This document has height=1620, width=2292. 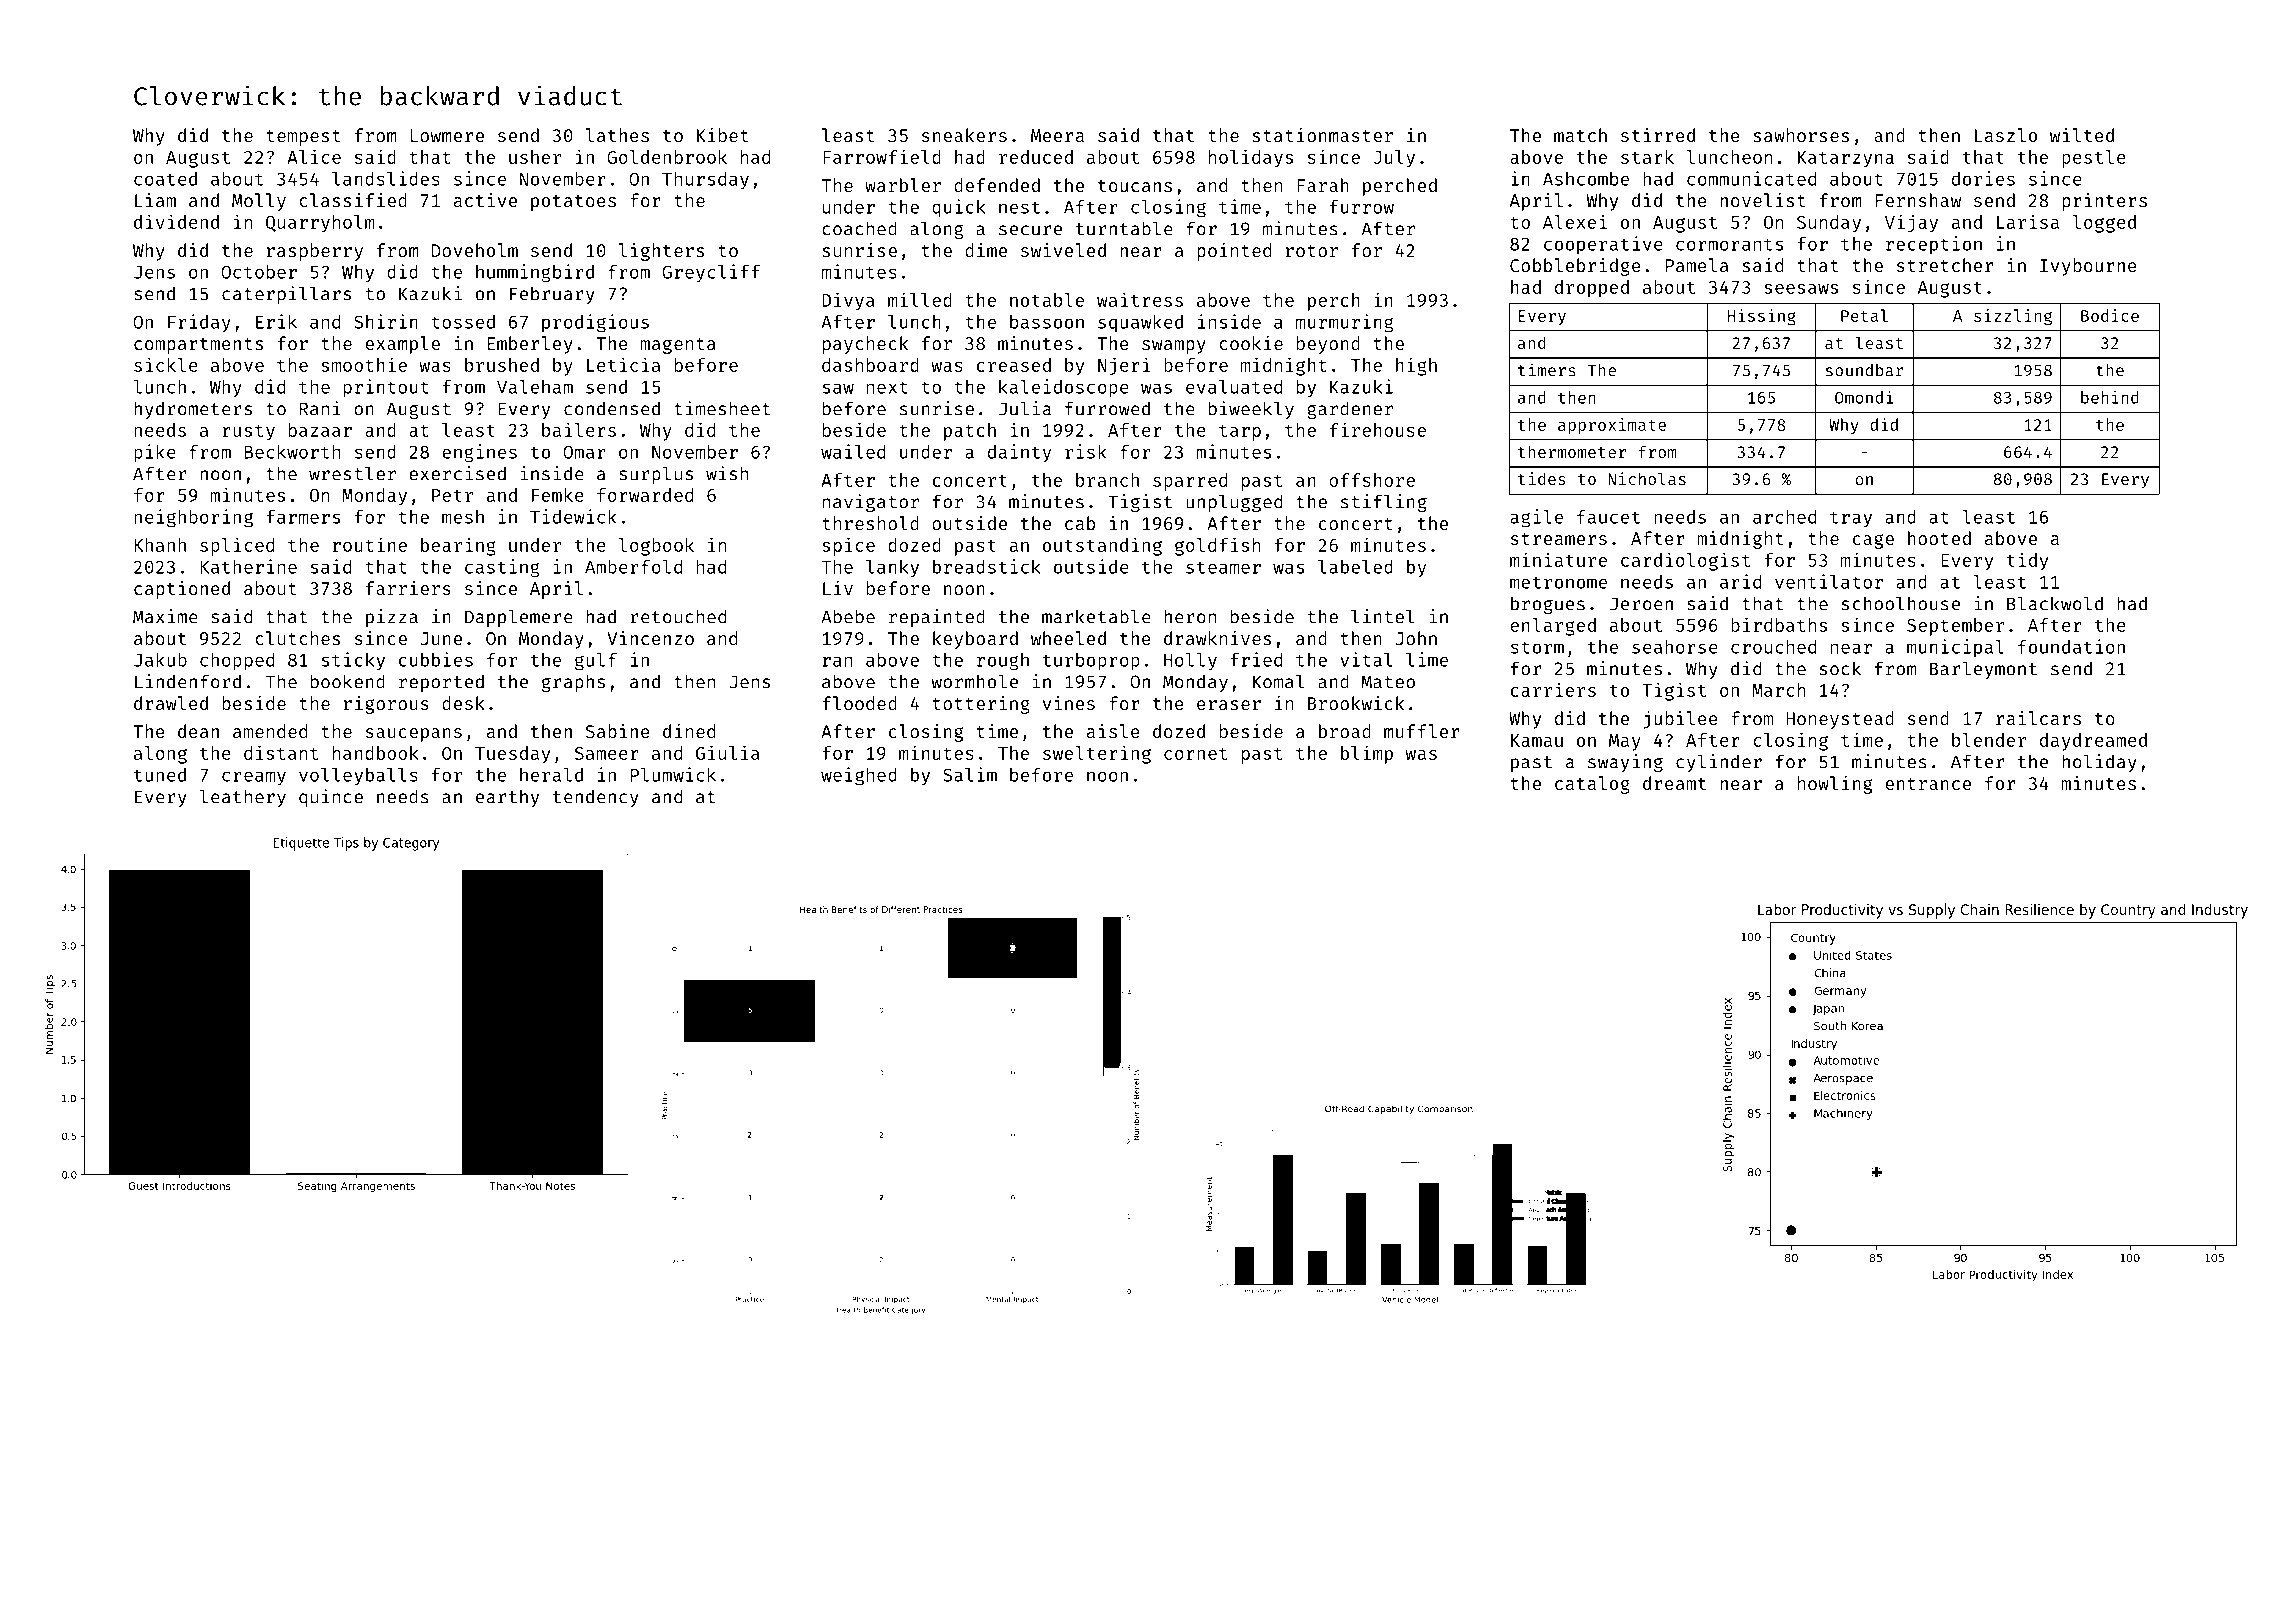 I want to click on caterpillars, so click(x=286, y=295).
